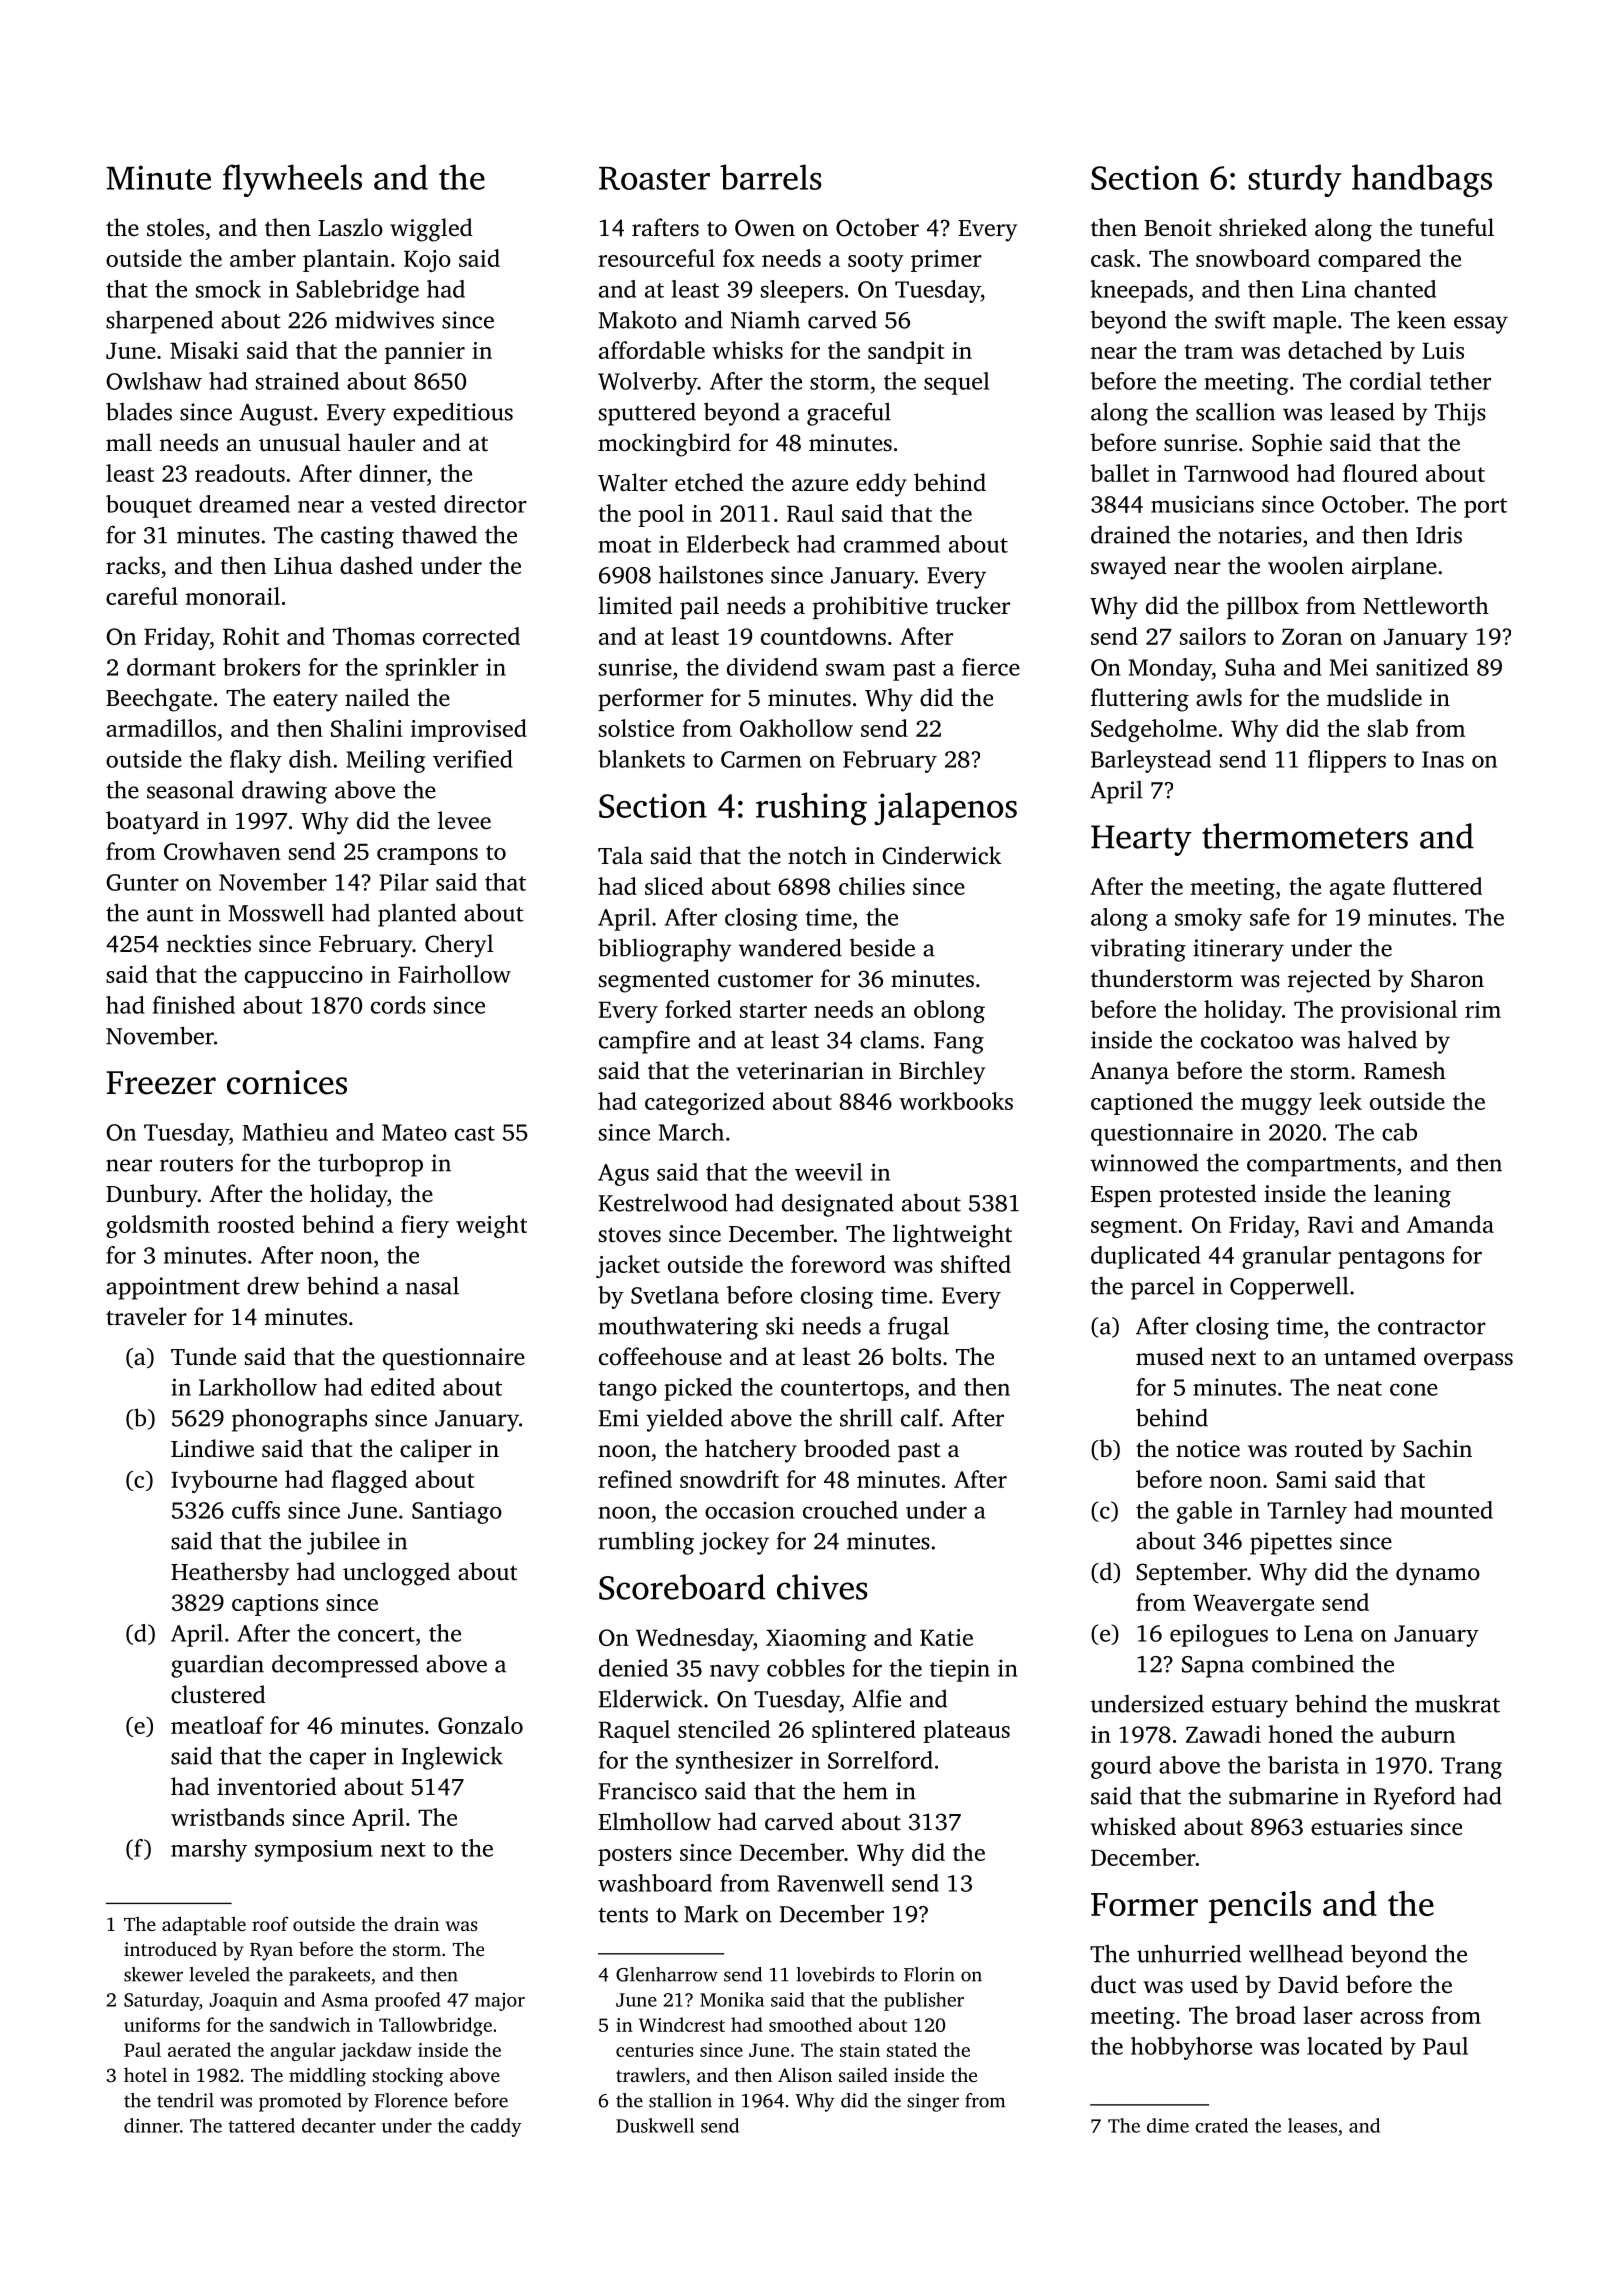  Describe the element at coordinates (771, 177) in the image. I see `barrels` at that location.
